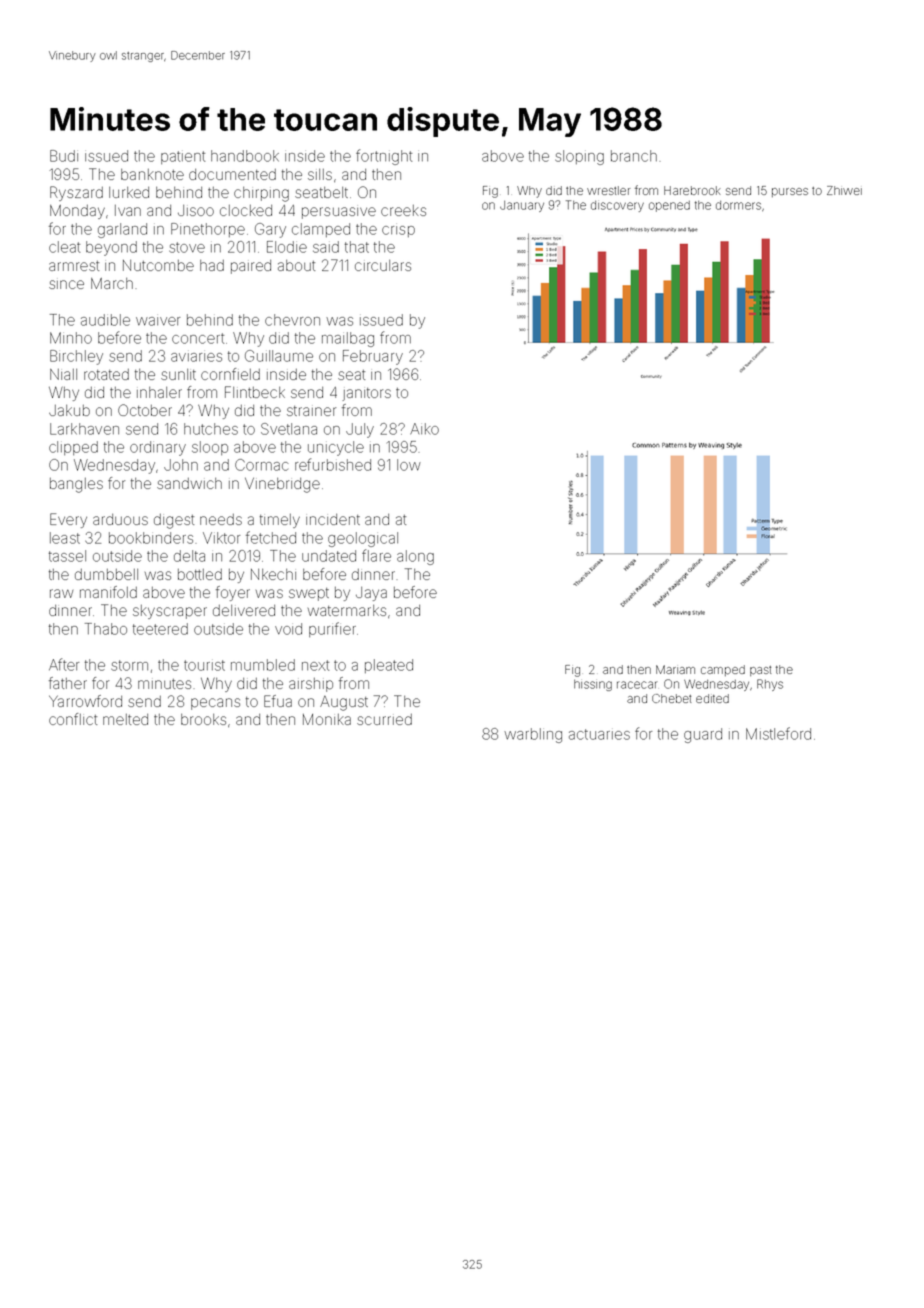  What do you see at coordinates (64, 156) in the image?
I see `Budi` at bounding box center [64, 156].
